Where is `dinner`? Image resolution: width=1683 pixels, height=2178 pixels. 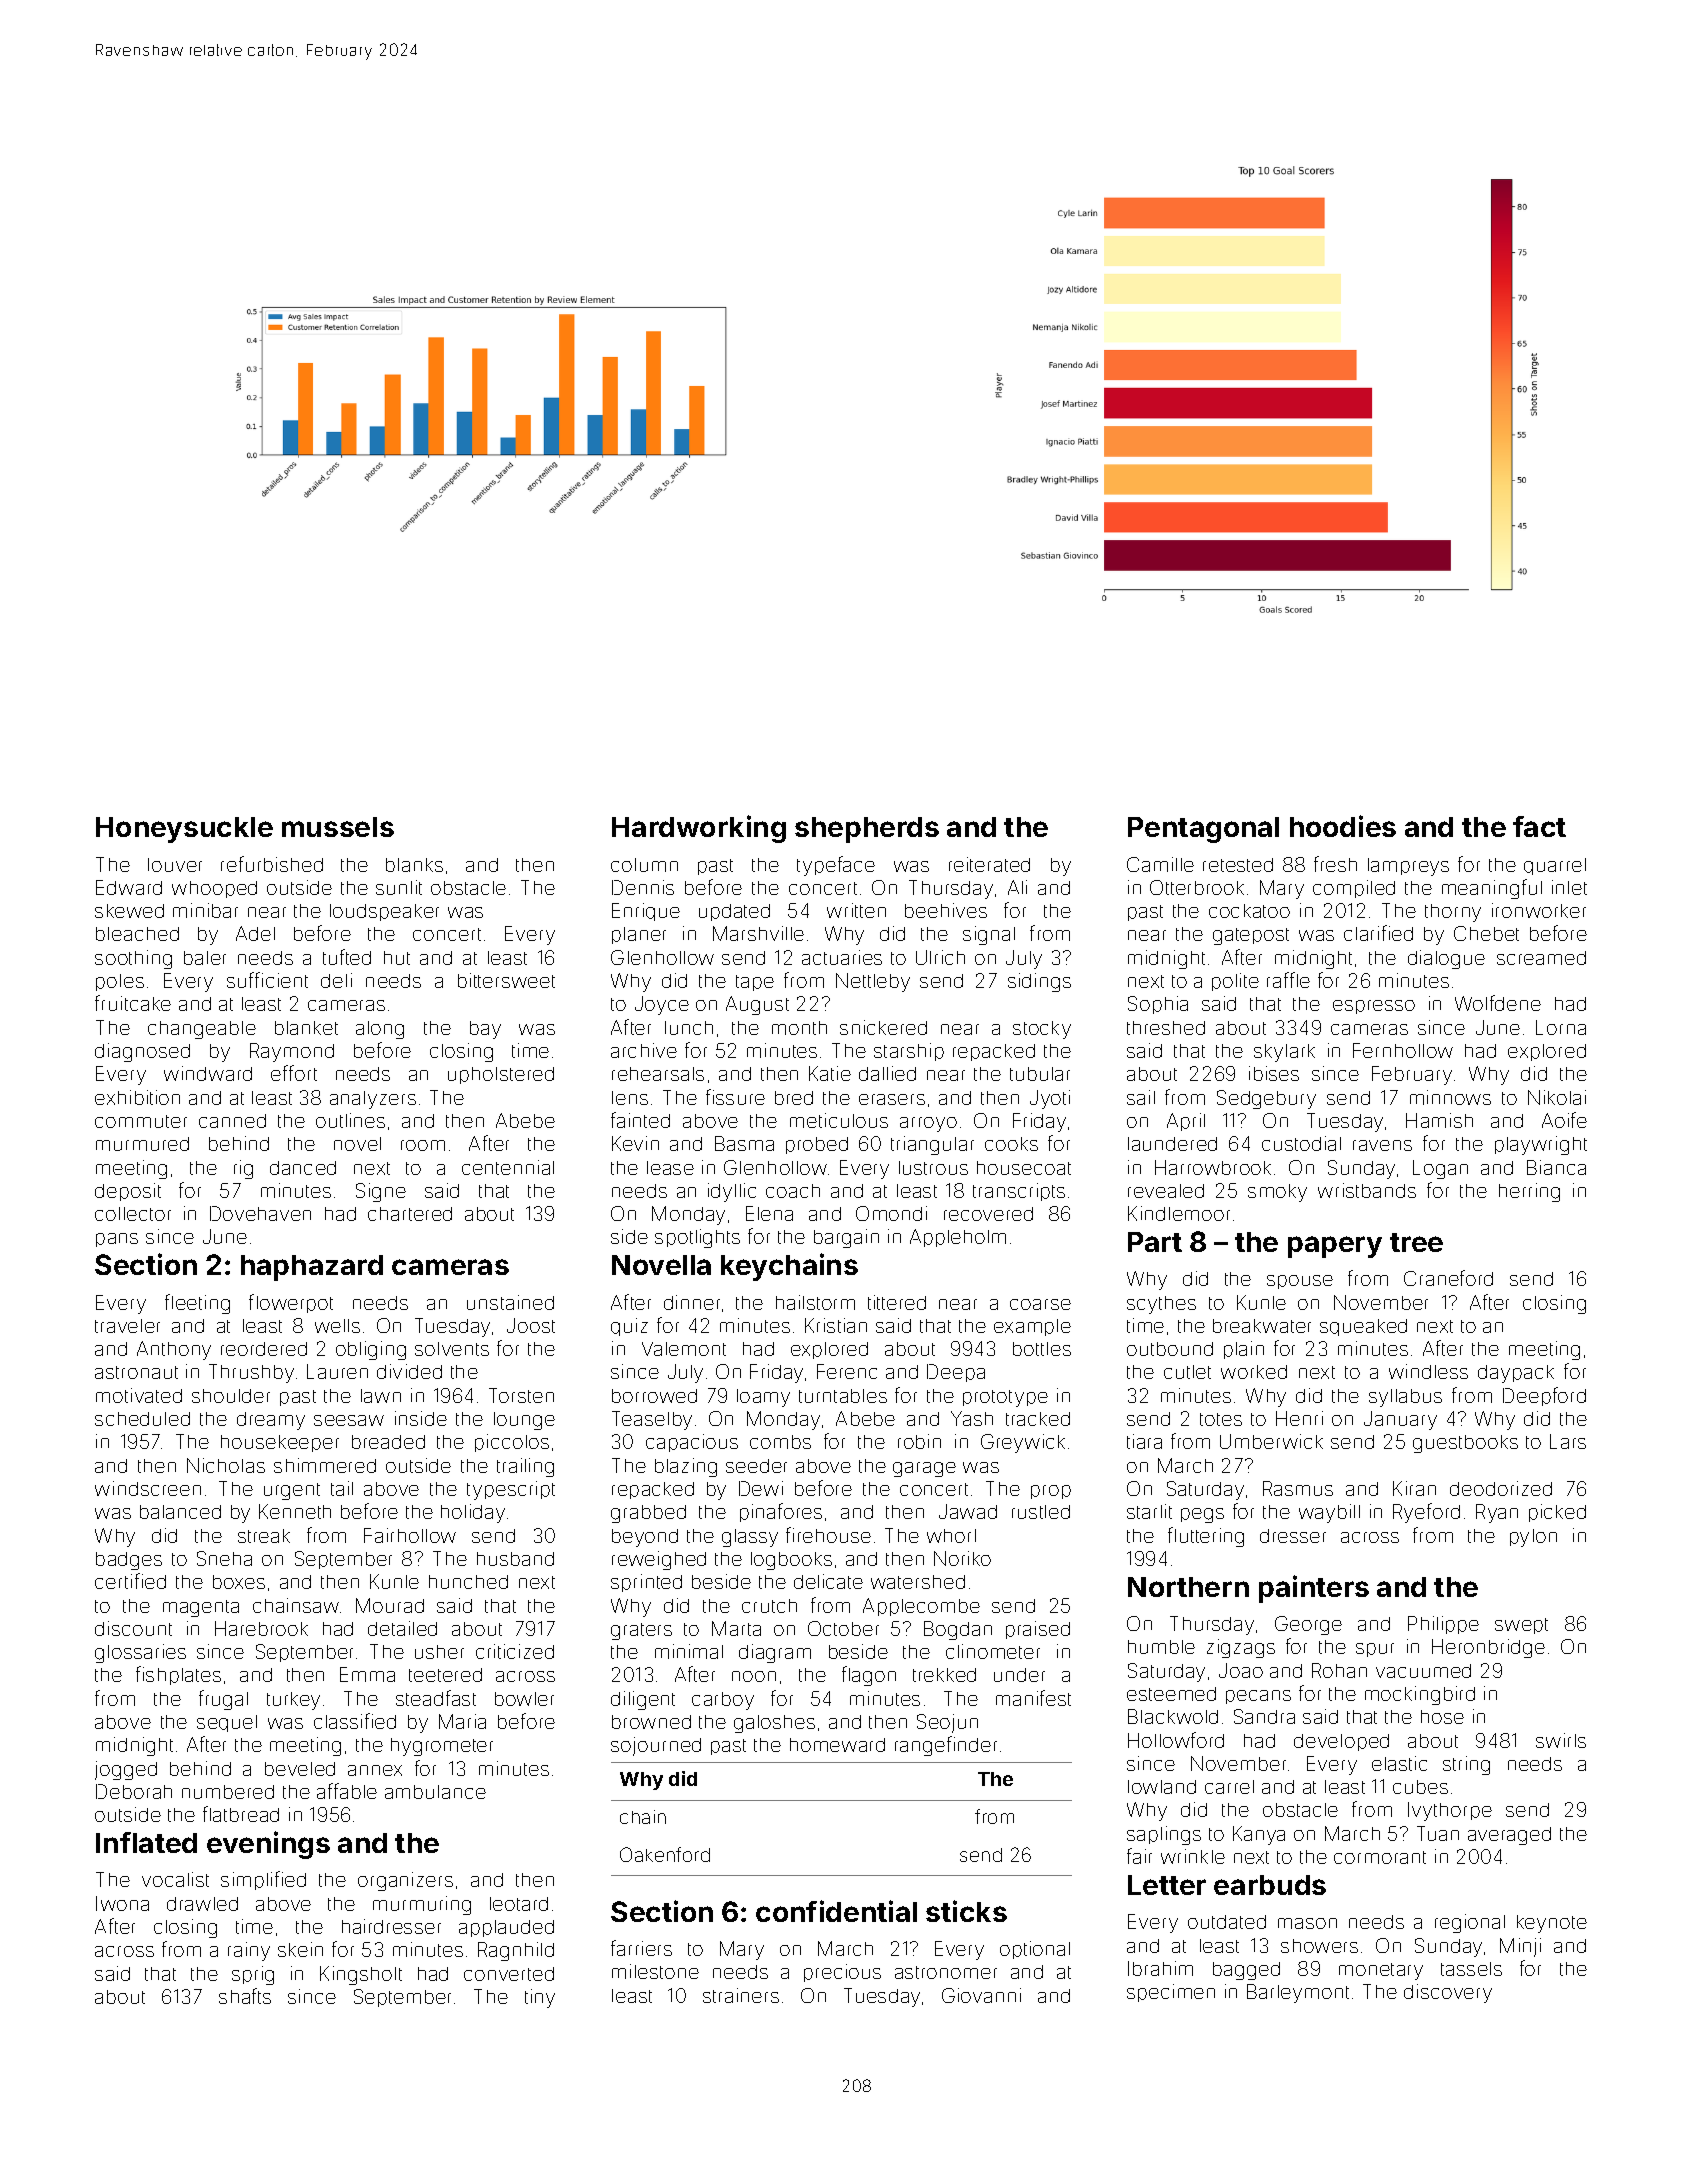
dinner is located at coordinates (692, 1302).
